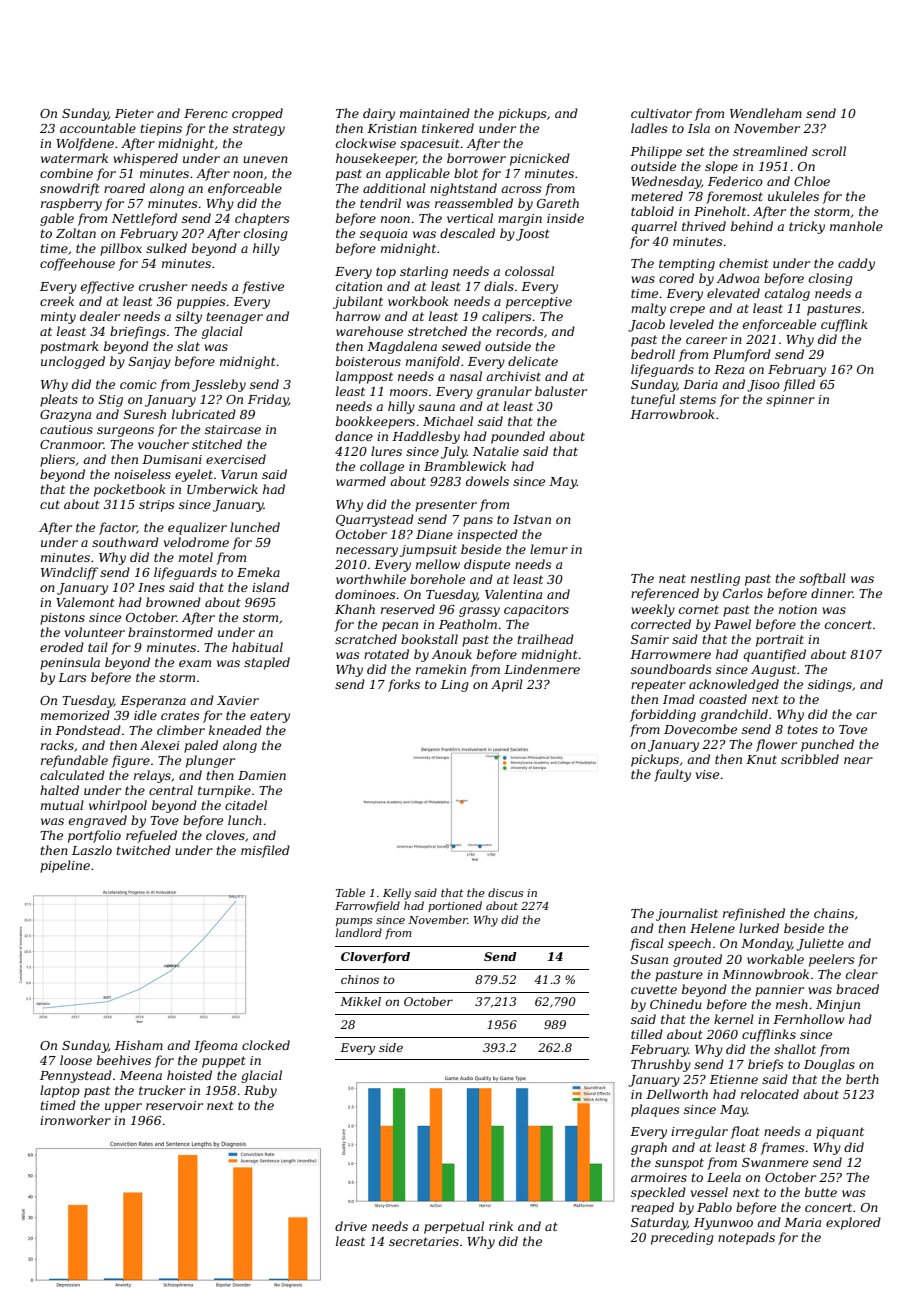 The image size is (924, 1308). Describe the element at coordinates (262, 775) in the screenshot. I see `Damien` at that location.
